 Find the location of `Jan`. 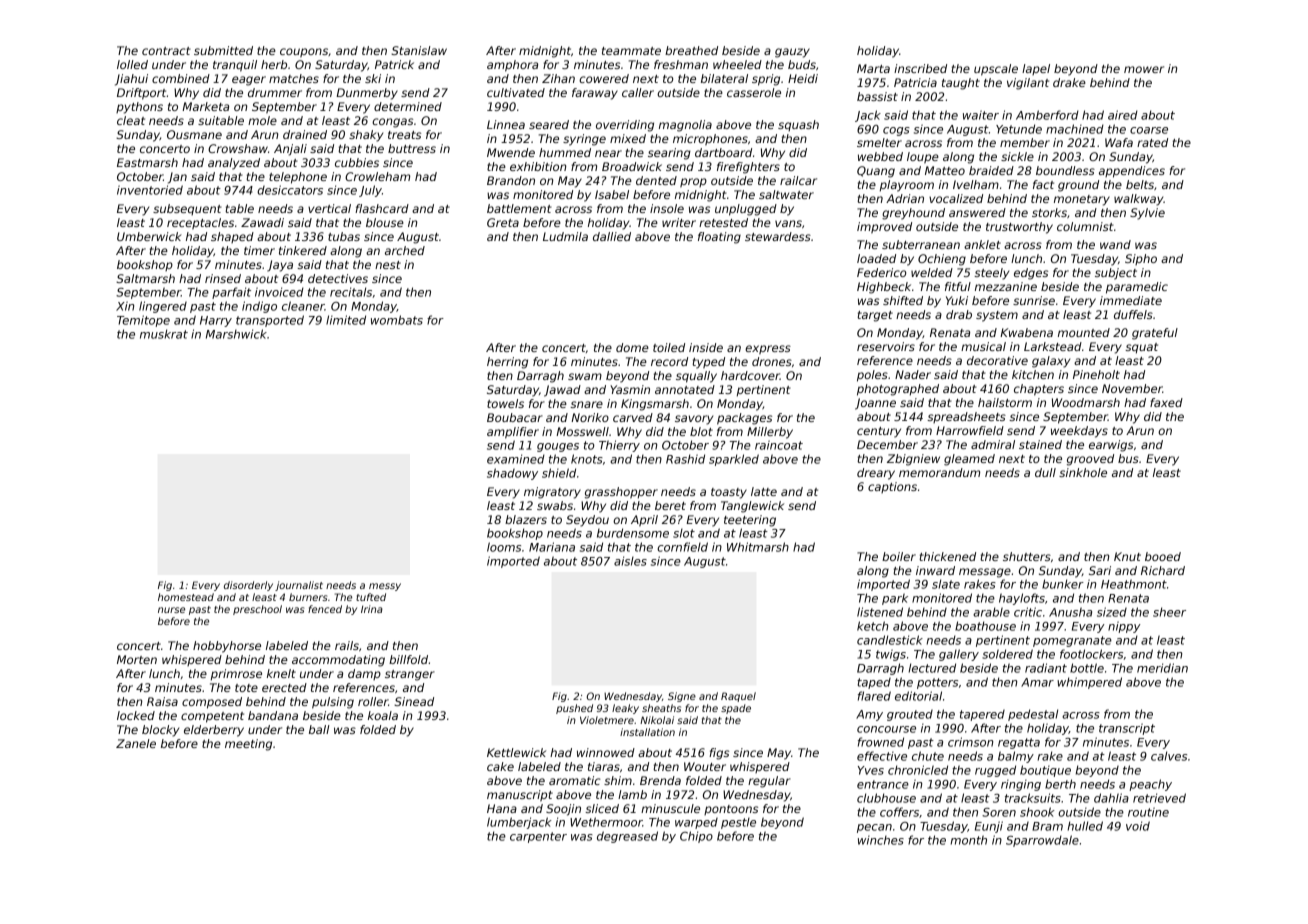

Jan is located at coordinates (177, 178).
